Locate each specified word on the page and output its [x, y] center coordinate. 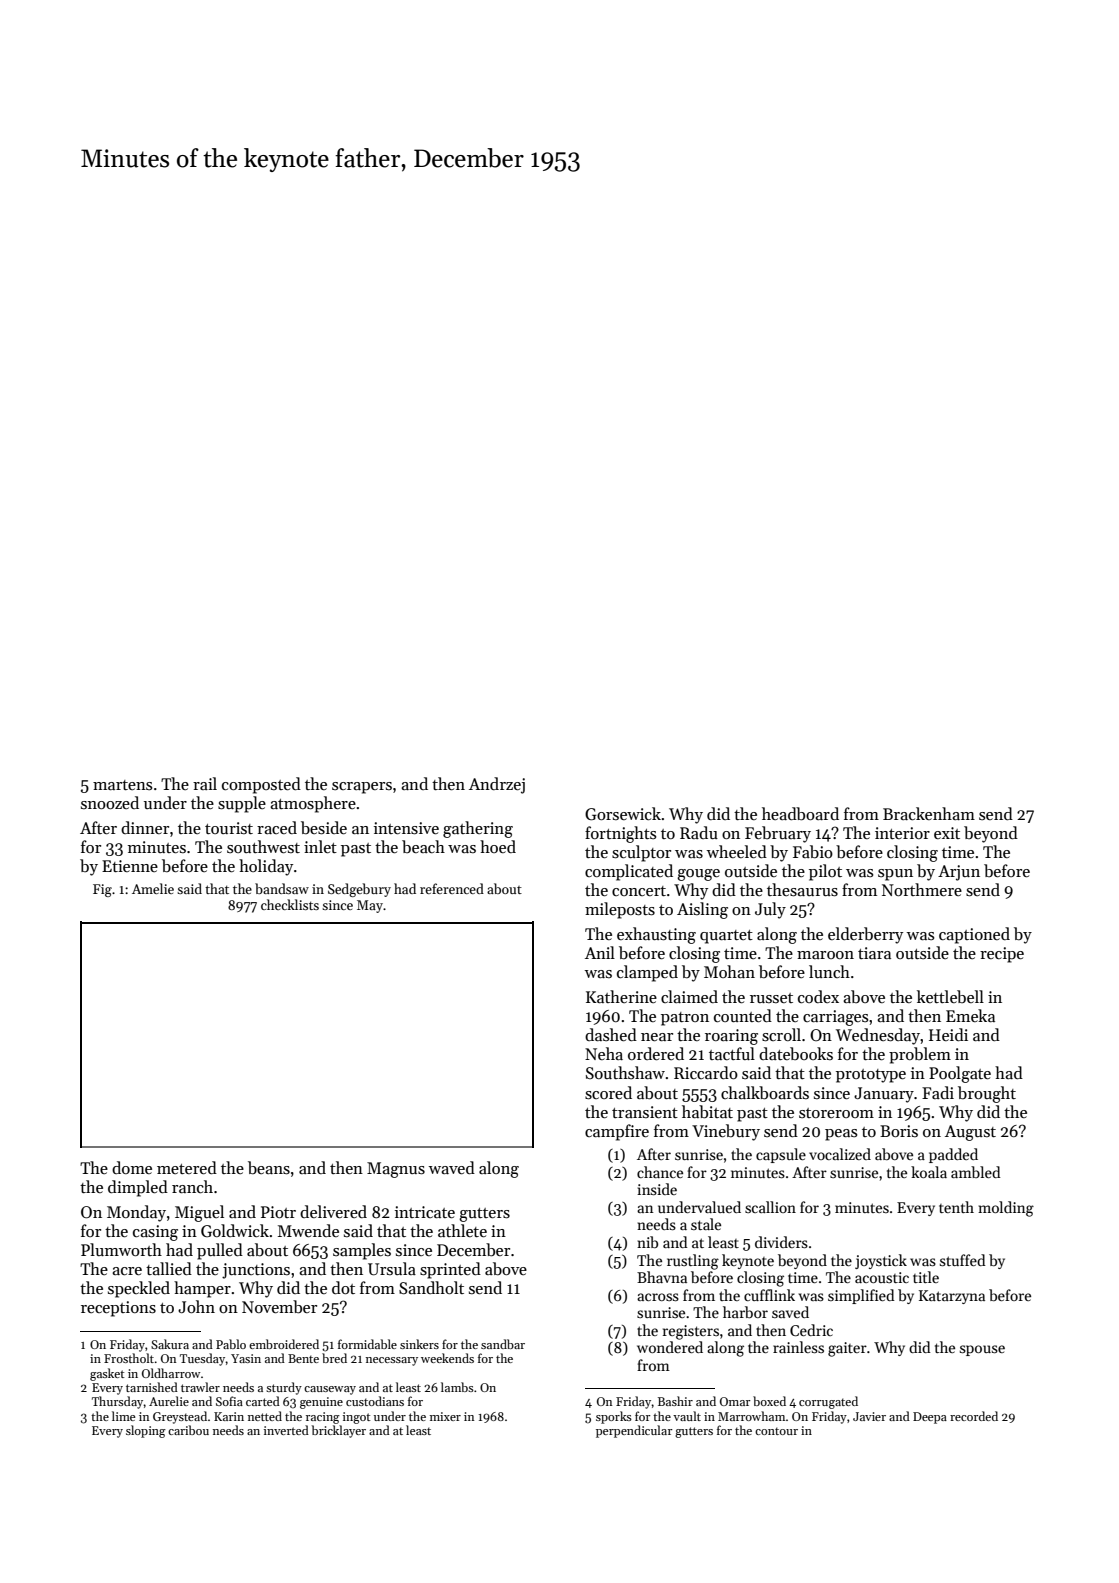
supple [242, 804]
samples [362, 1251]
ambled [976, 1172]
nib [647, 1242]
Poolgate [960, 1074]
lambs [457, 1387]
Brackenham [929, 813]
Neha [604, 1053]
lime [124, 1416]
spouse [982, 1350]
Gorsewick [623, 814]
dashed [611, 1034]
